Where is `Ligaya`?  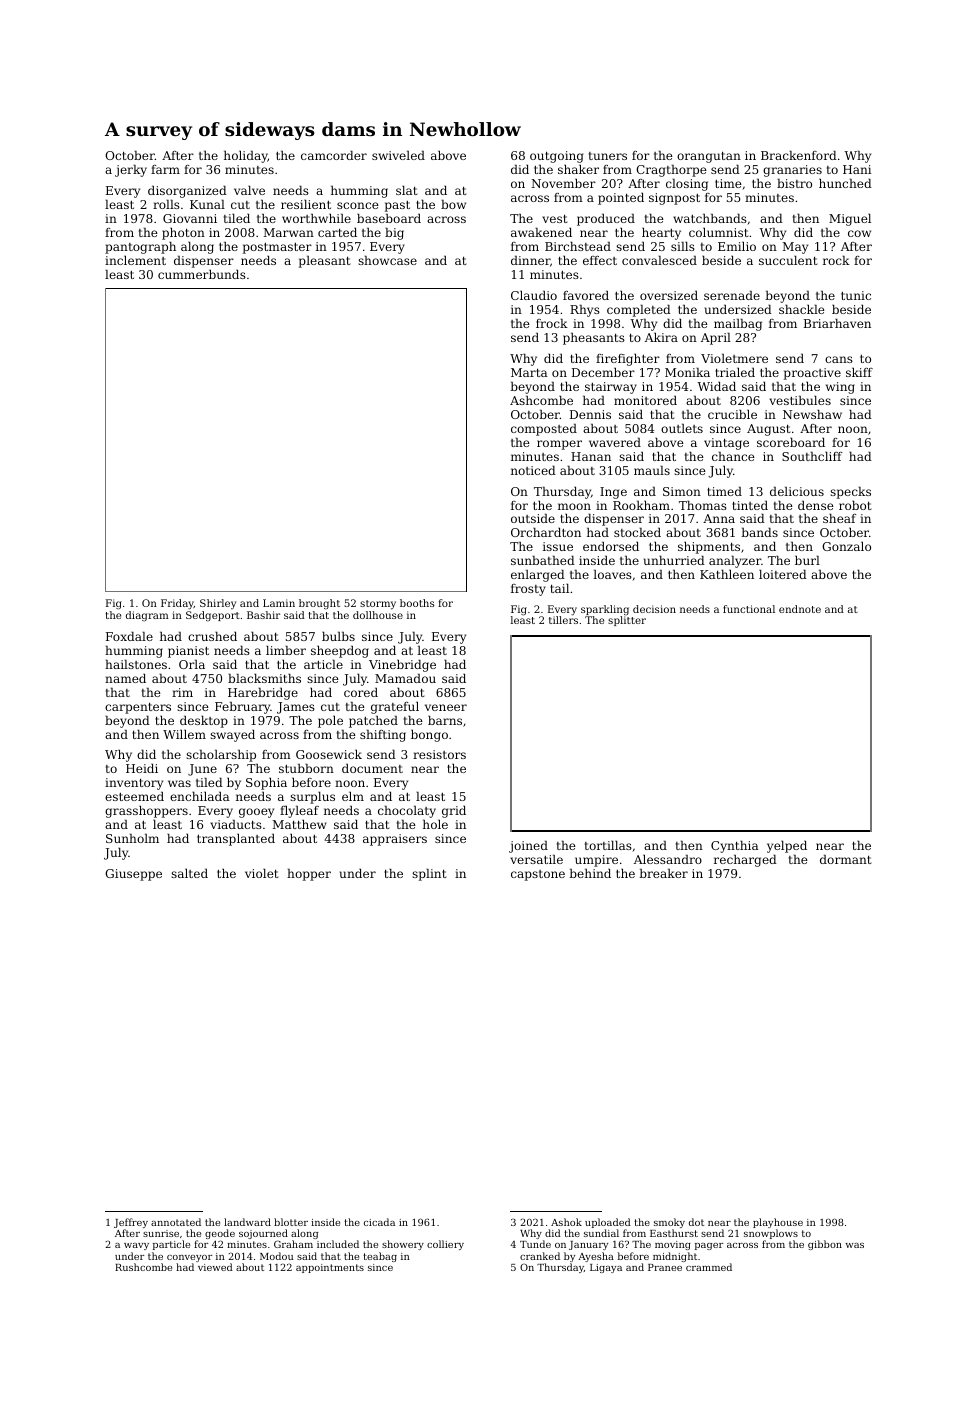
Ligaya is located at coordinates (606, 1268).
